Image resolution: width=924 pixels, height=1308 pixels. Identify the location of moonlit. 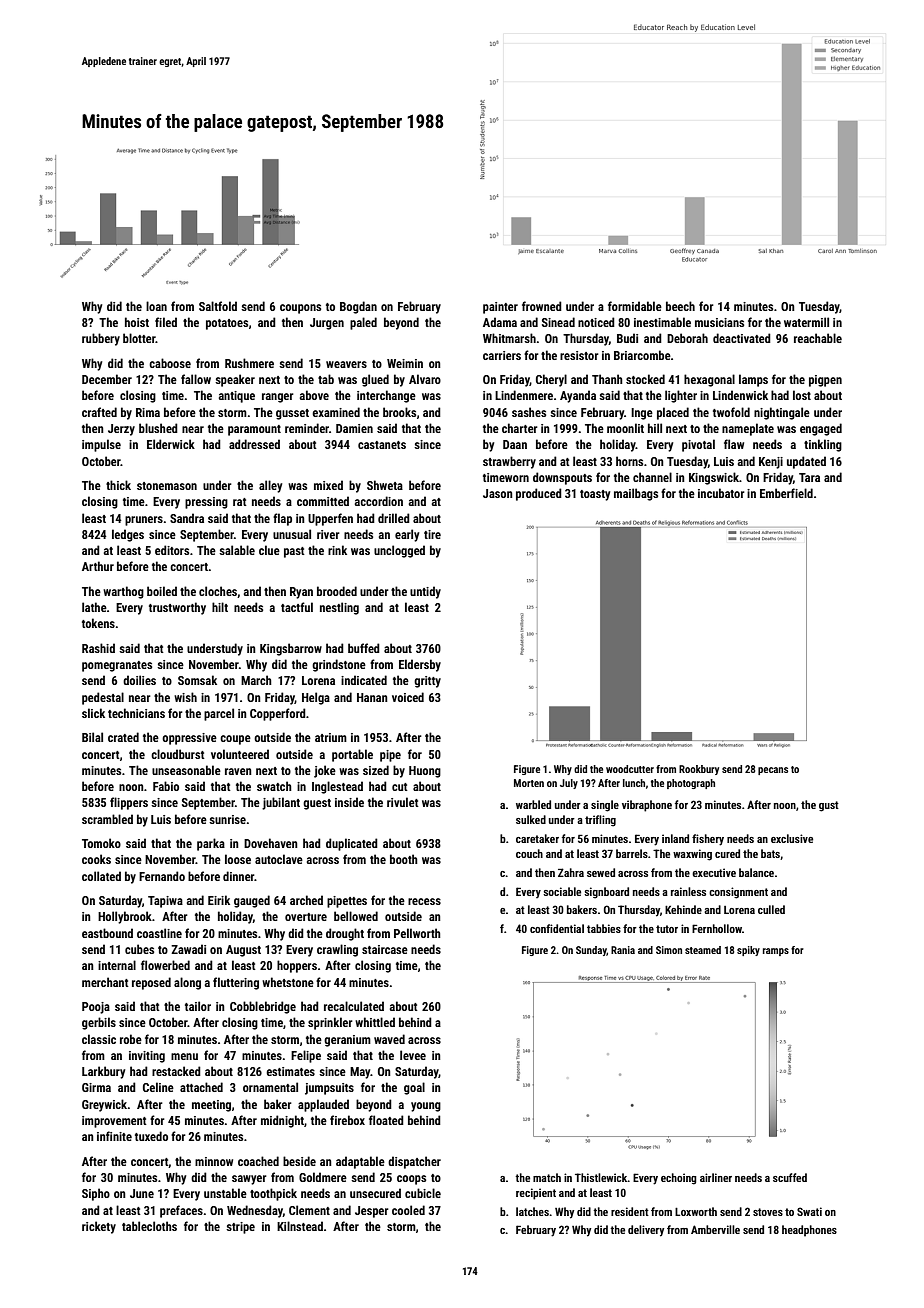
(625, 428).
